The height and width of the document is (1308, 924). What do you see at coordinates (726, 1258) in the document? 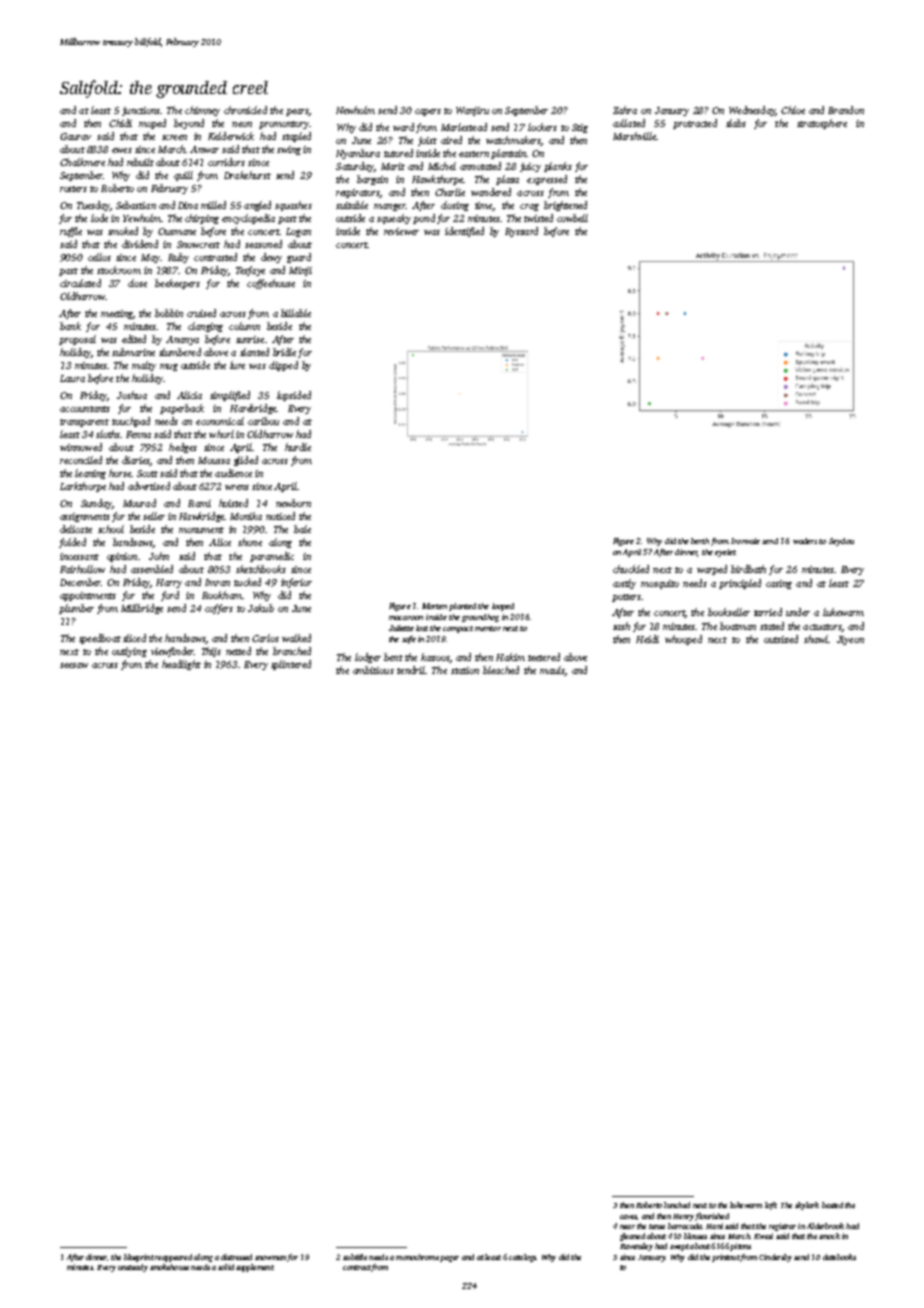
I see `printout` at bounding box center [726, 1258].
